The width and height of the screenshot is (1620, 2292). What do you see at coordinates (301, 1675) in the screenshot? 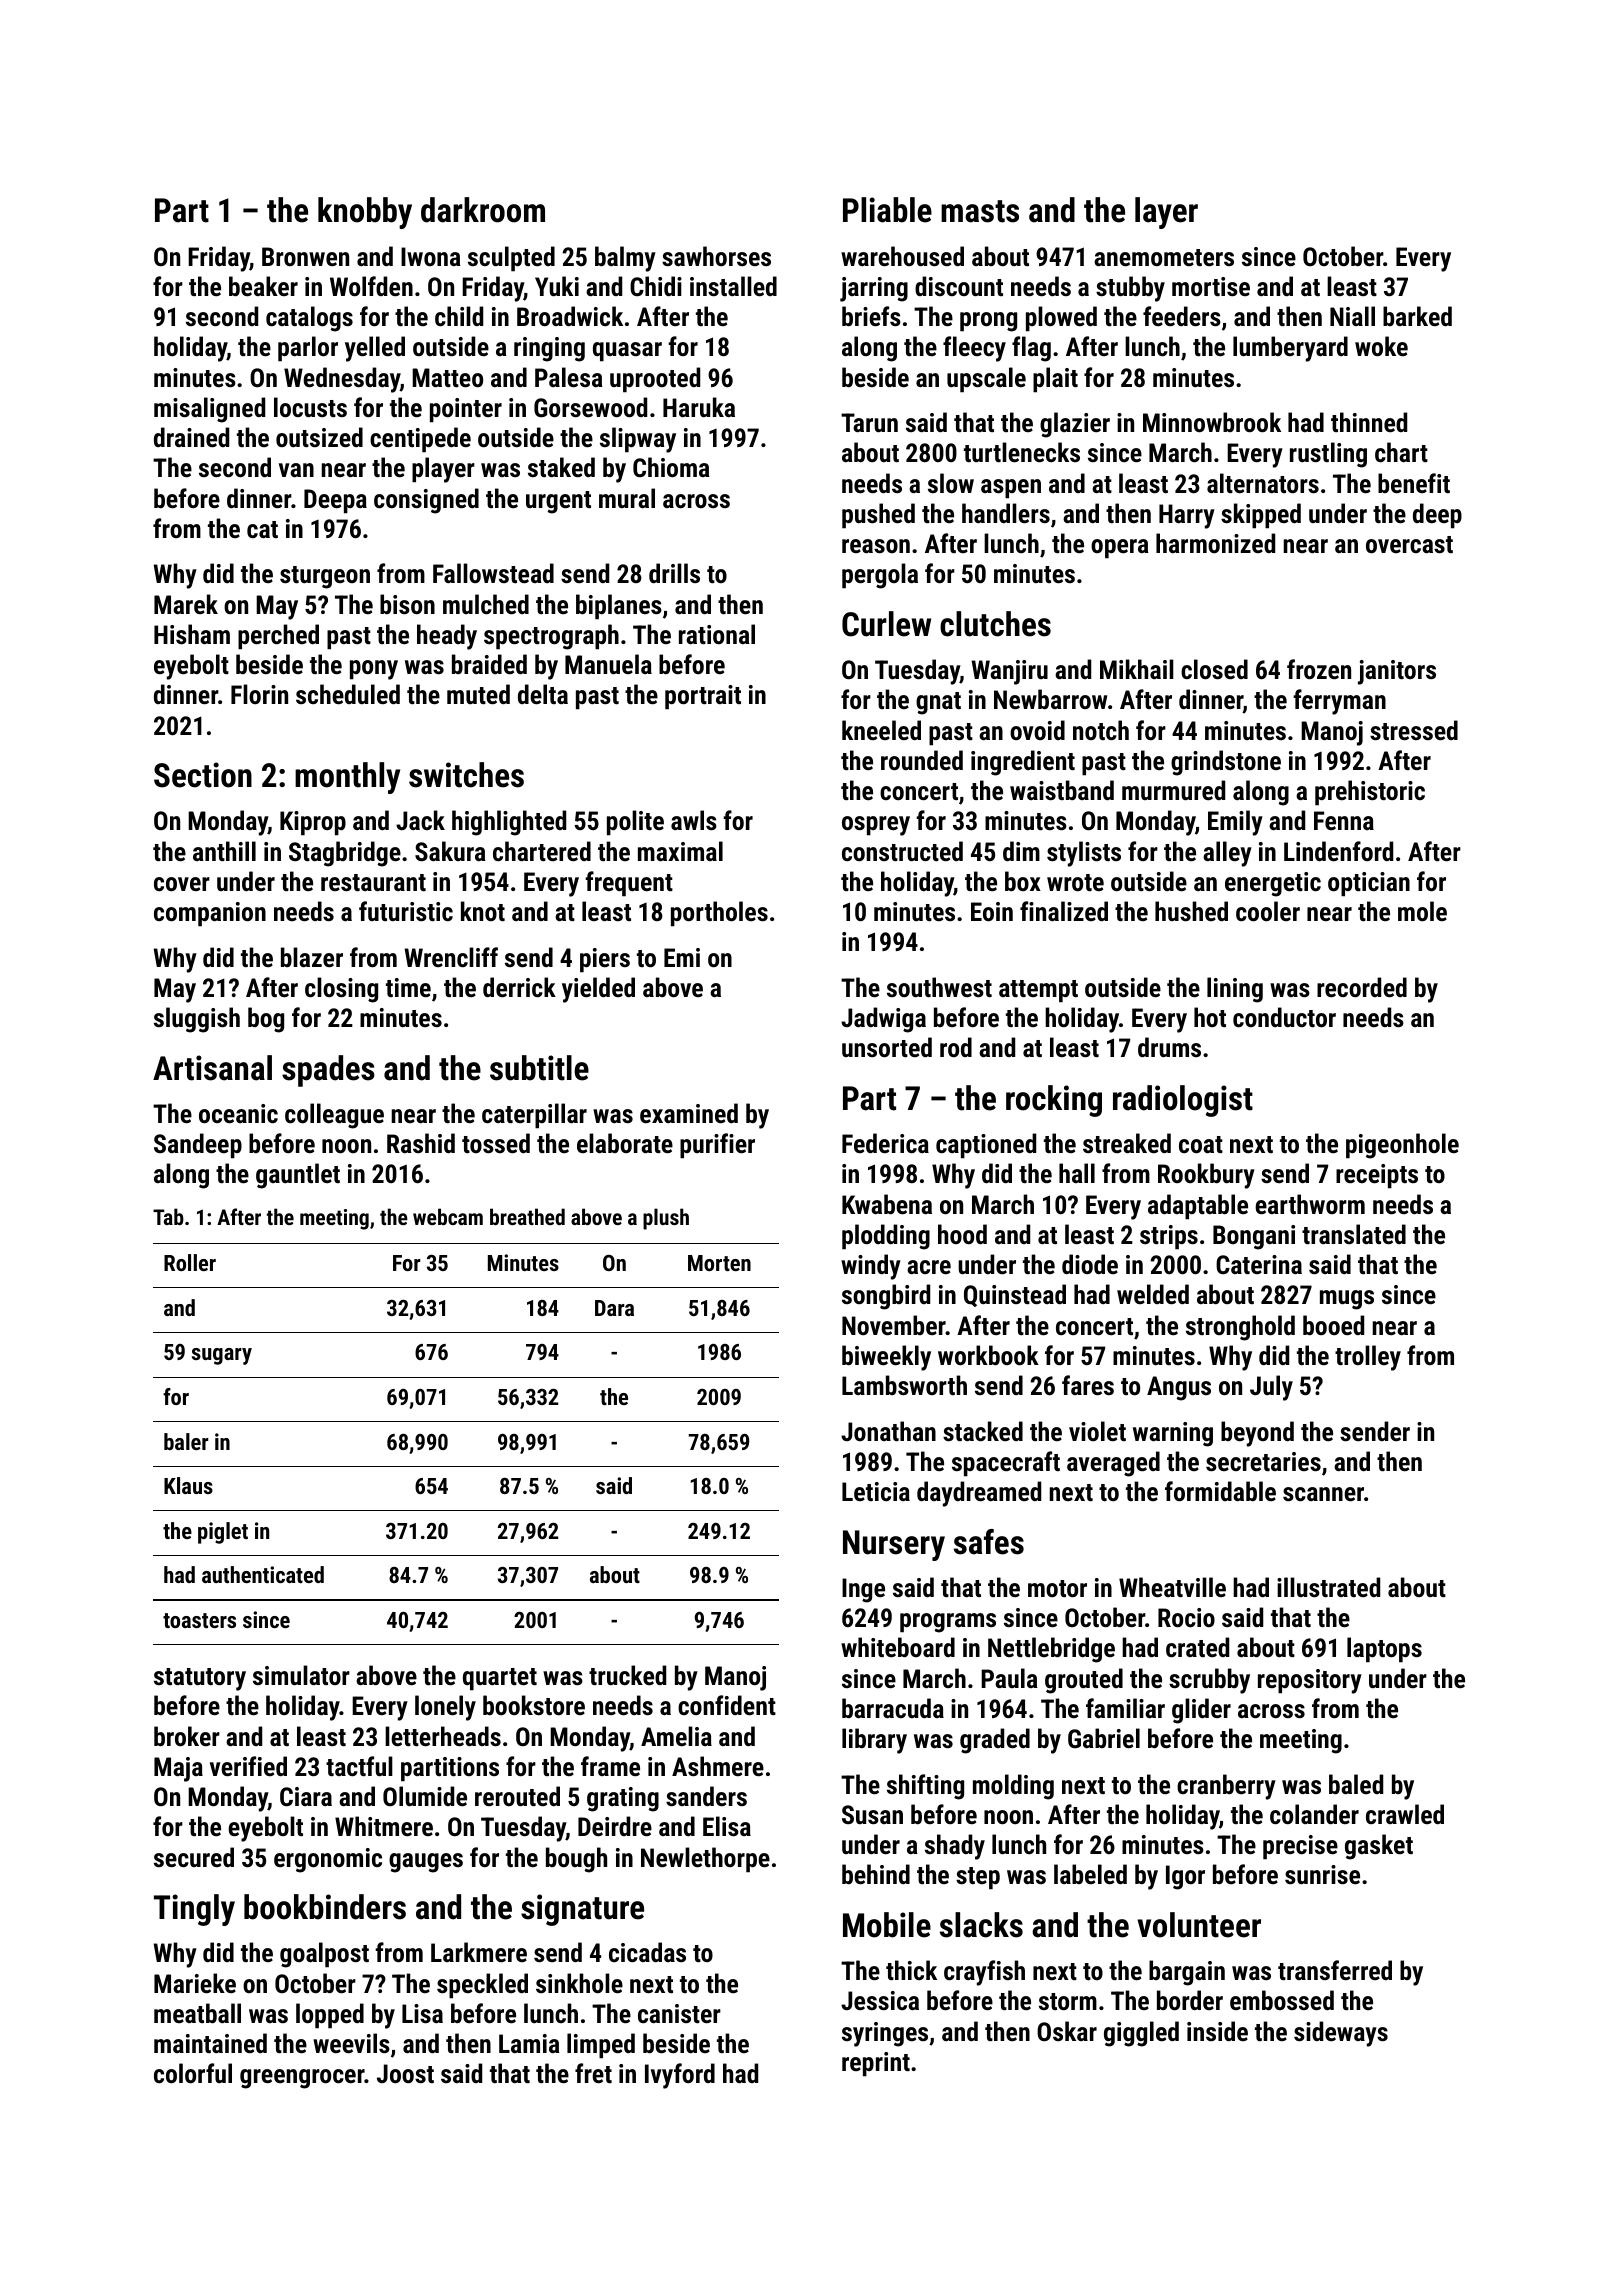
I see `simulator` at bounding box center [301, 1675].
